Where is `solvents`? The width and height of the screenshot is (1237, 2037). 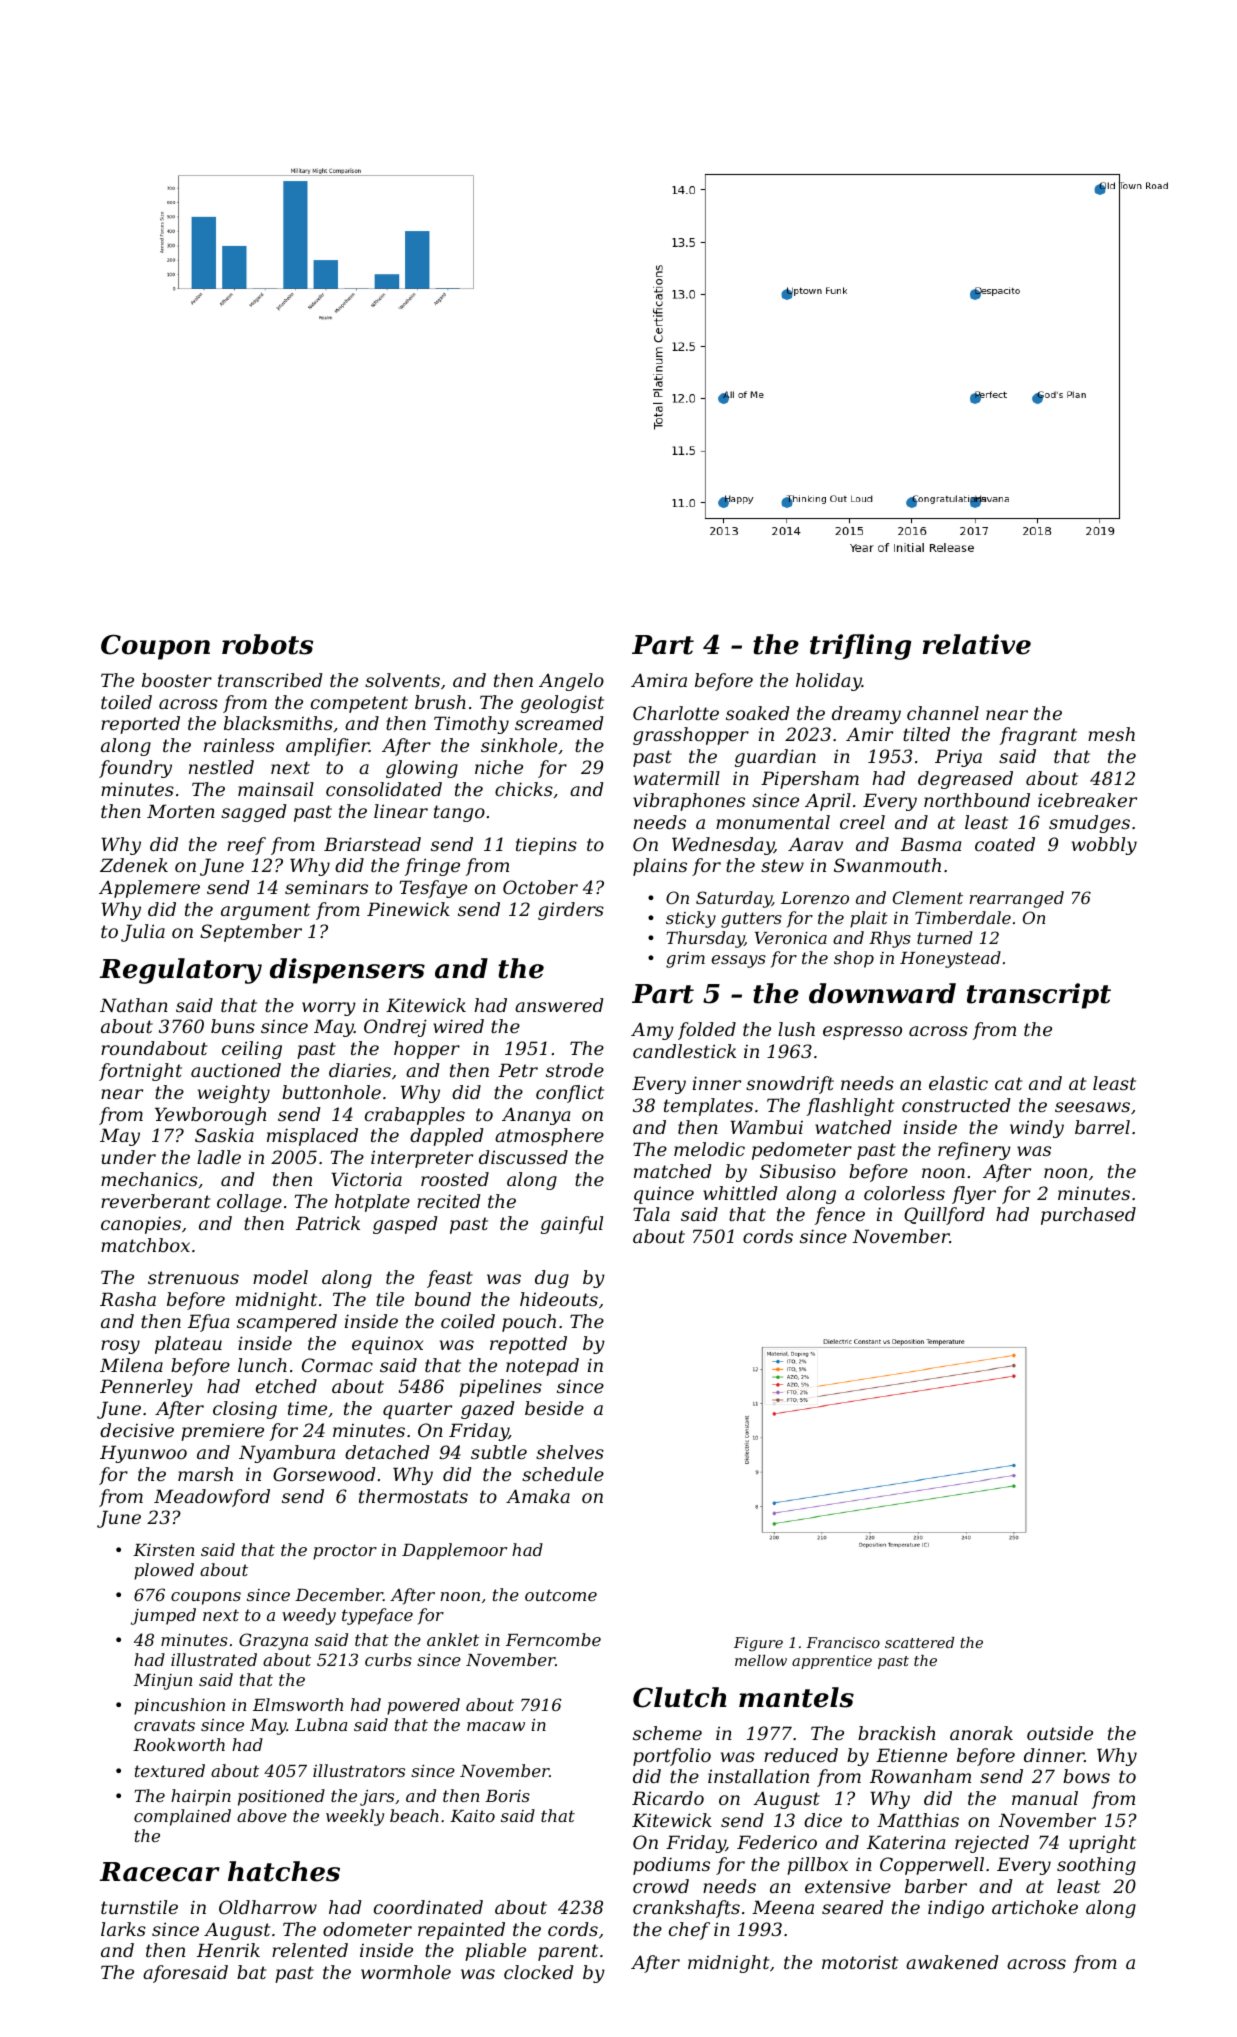
solvents is located at coordinates (402, 680).
